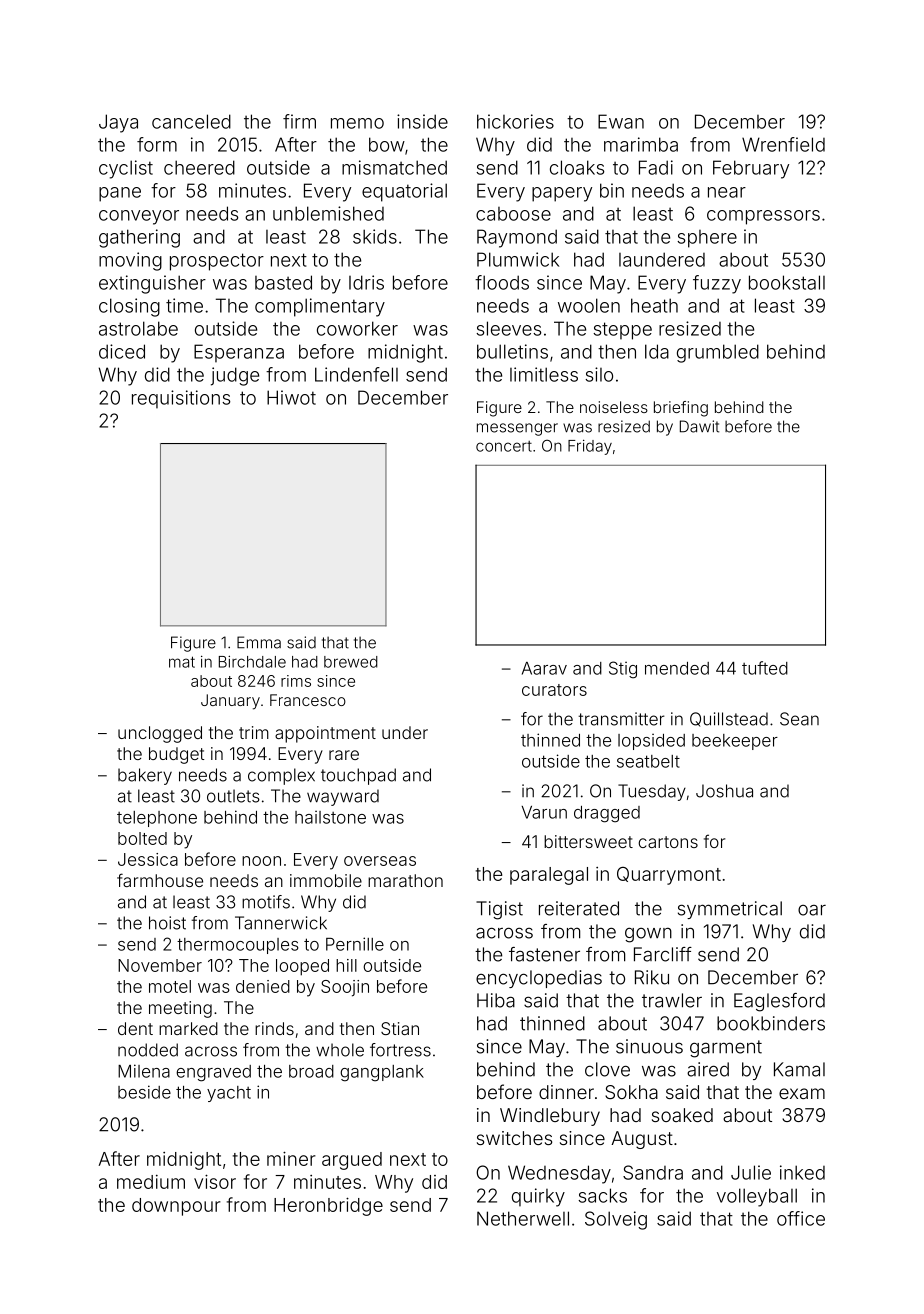  I want to click on Heronbridge, so click(328, 1206).
